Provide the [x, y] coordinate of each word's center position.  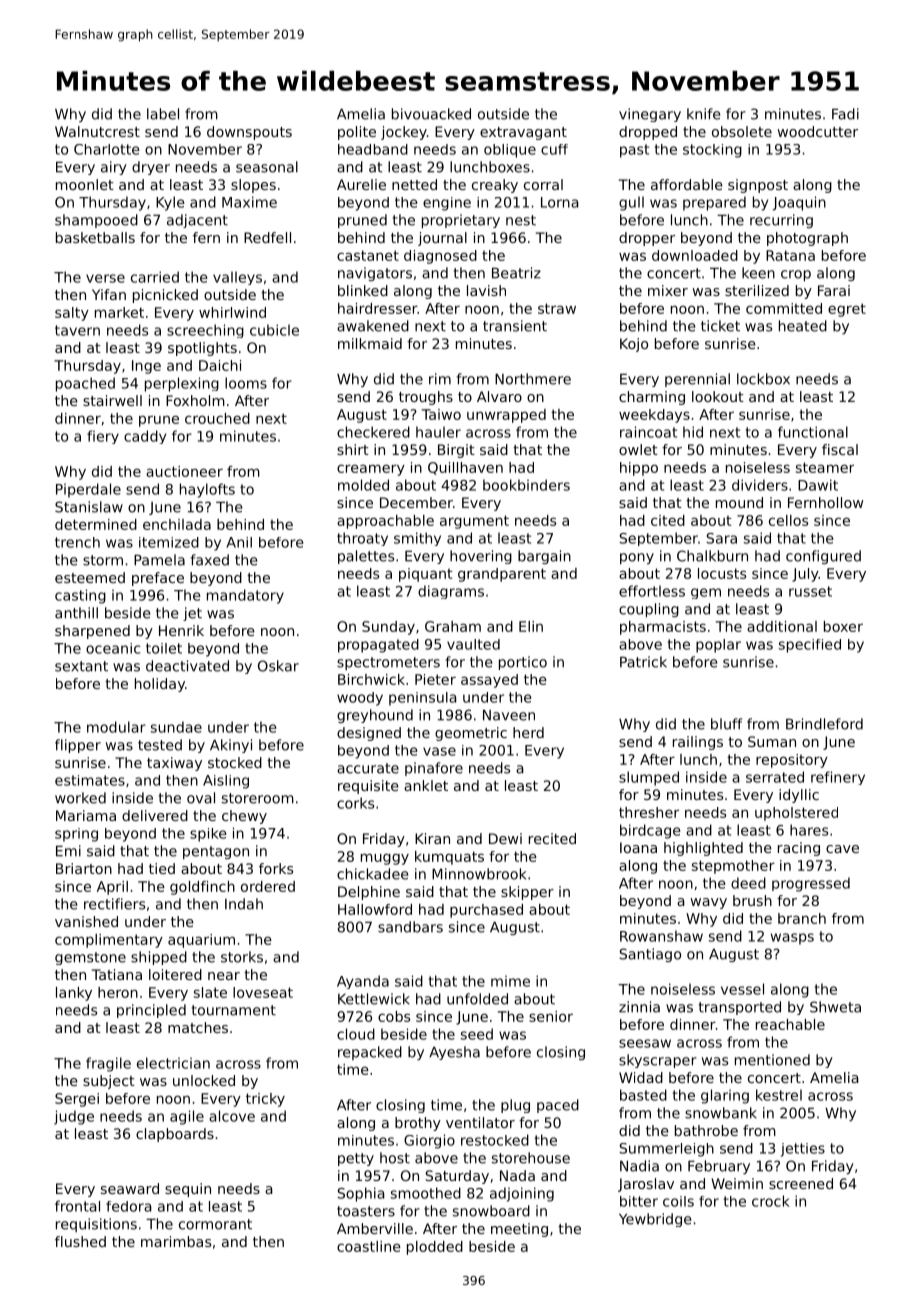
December [416, 502]
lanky [74, 994]
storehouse [531, 1158]
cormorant [215, 1224]
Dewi [505, 838]
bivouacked [431, 114]
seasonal [267, 167]
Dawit [818, 485]
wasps [792, 939]
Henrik [181, 630]
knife [703, 114]
